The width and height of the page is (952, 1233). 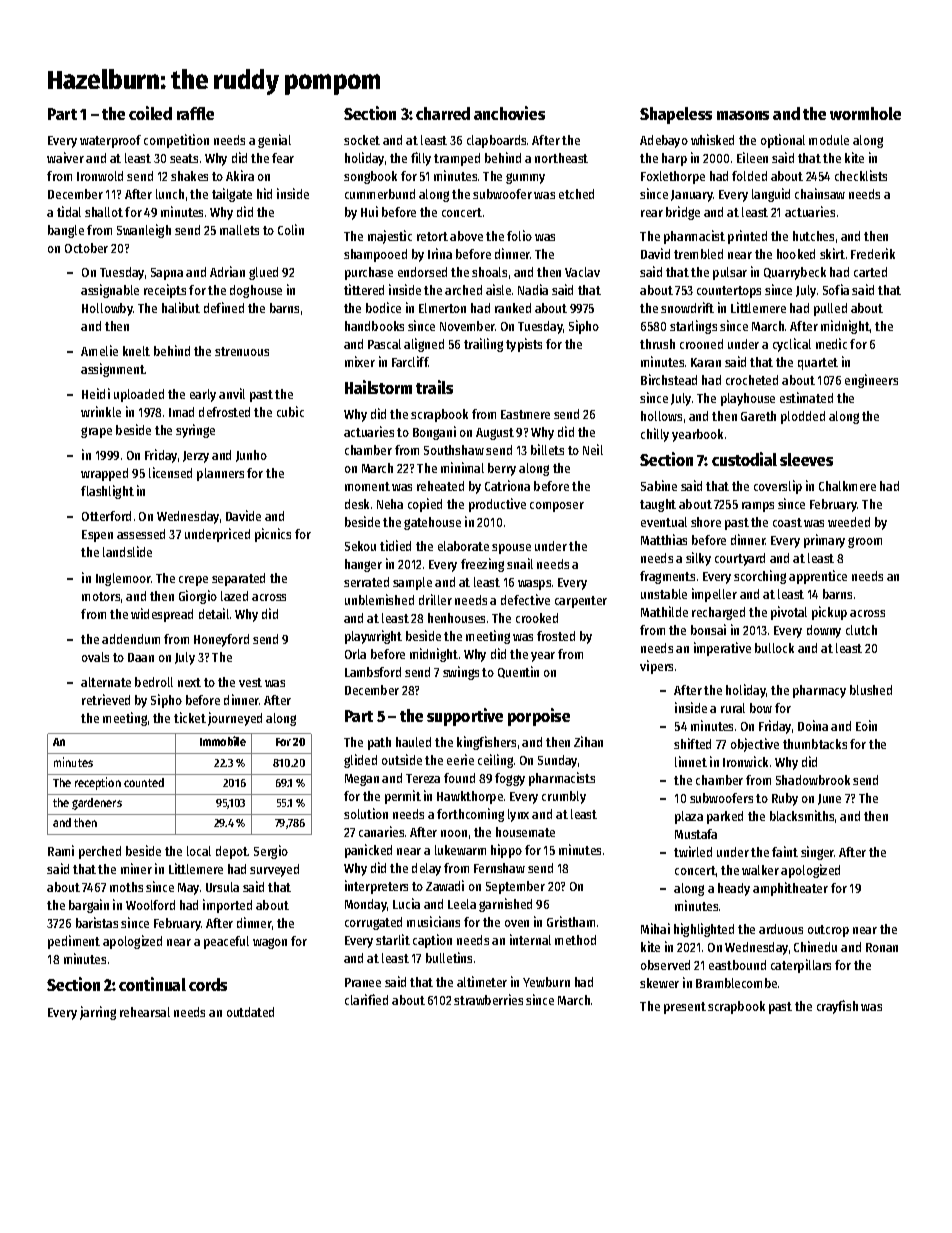 I want to click on coiled, so click(x=150, y=113).
